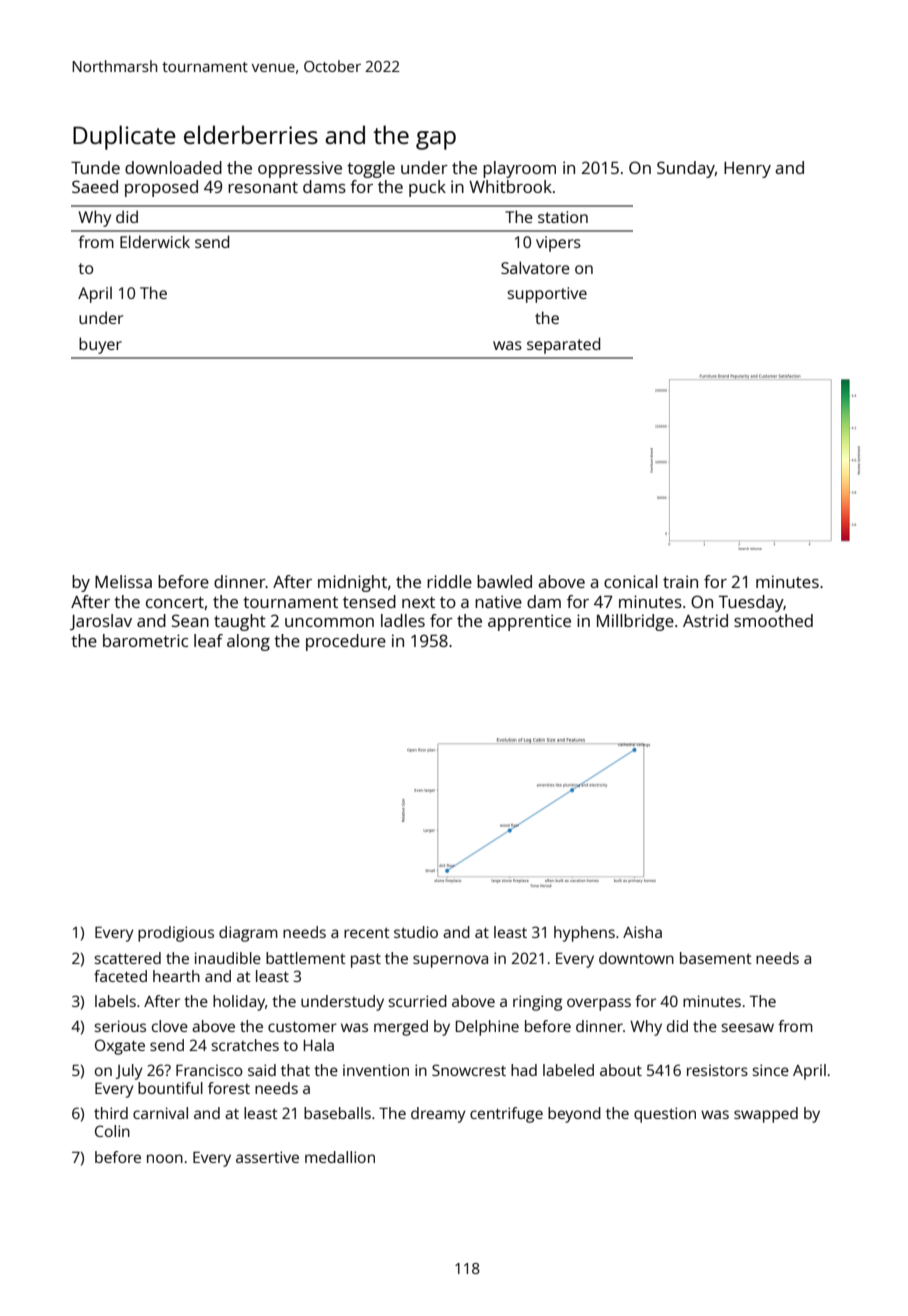 Image resolution: width=908 pixels, height=1316 pixels. I want to click on supportive, so click(547, 295).
